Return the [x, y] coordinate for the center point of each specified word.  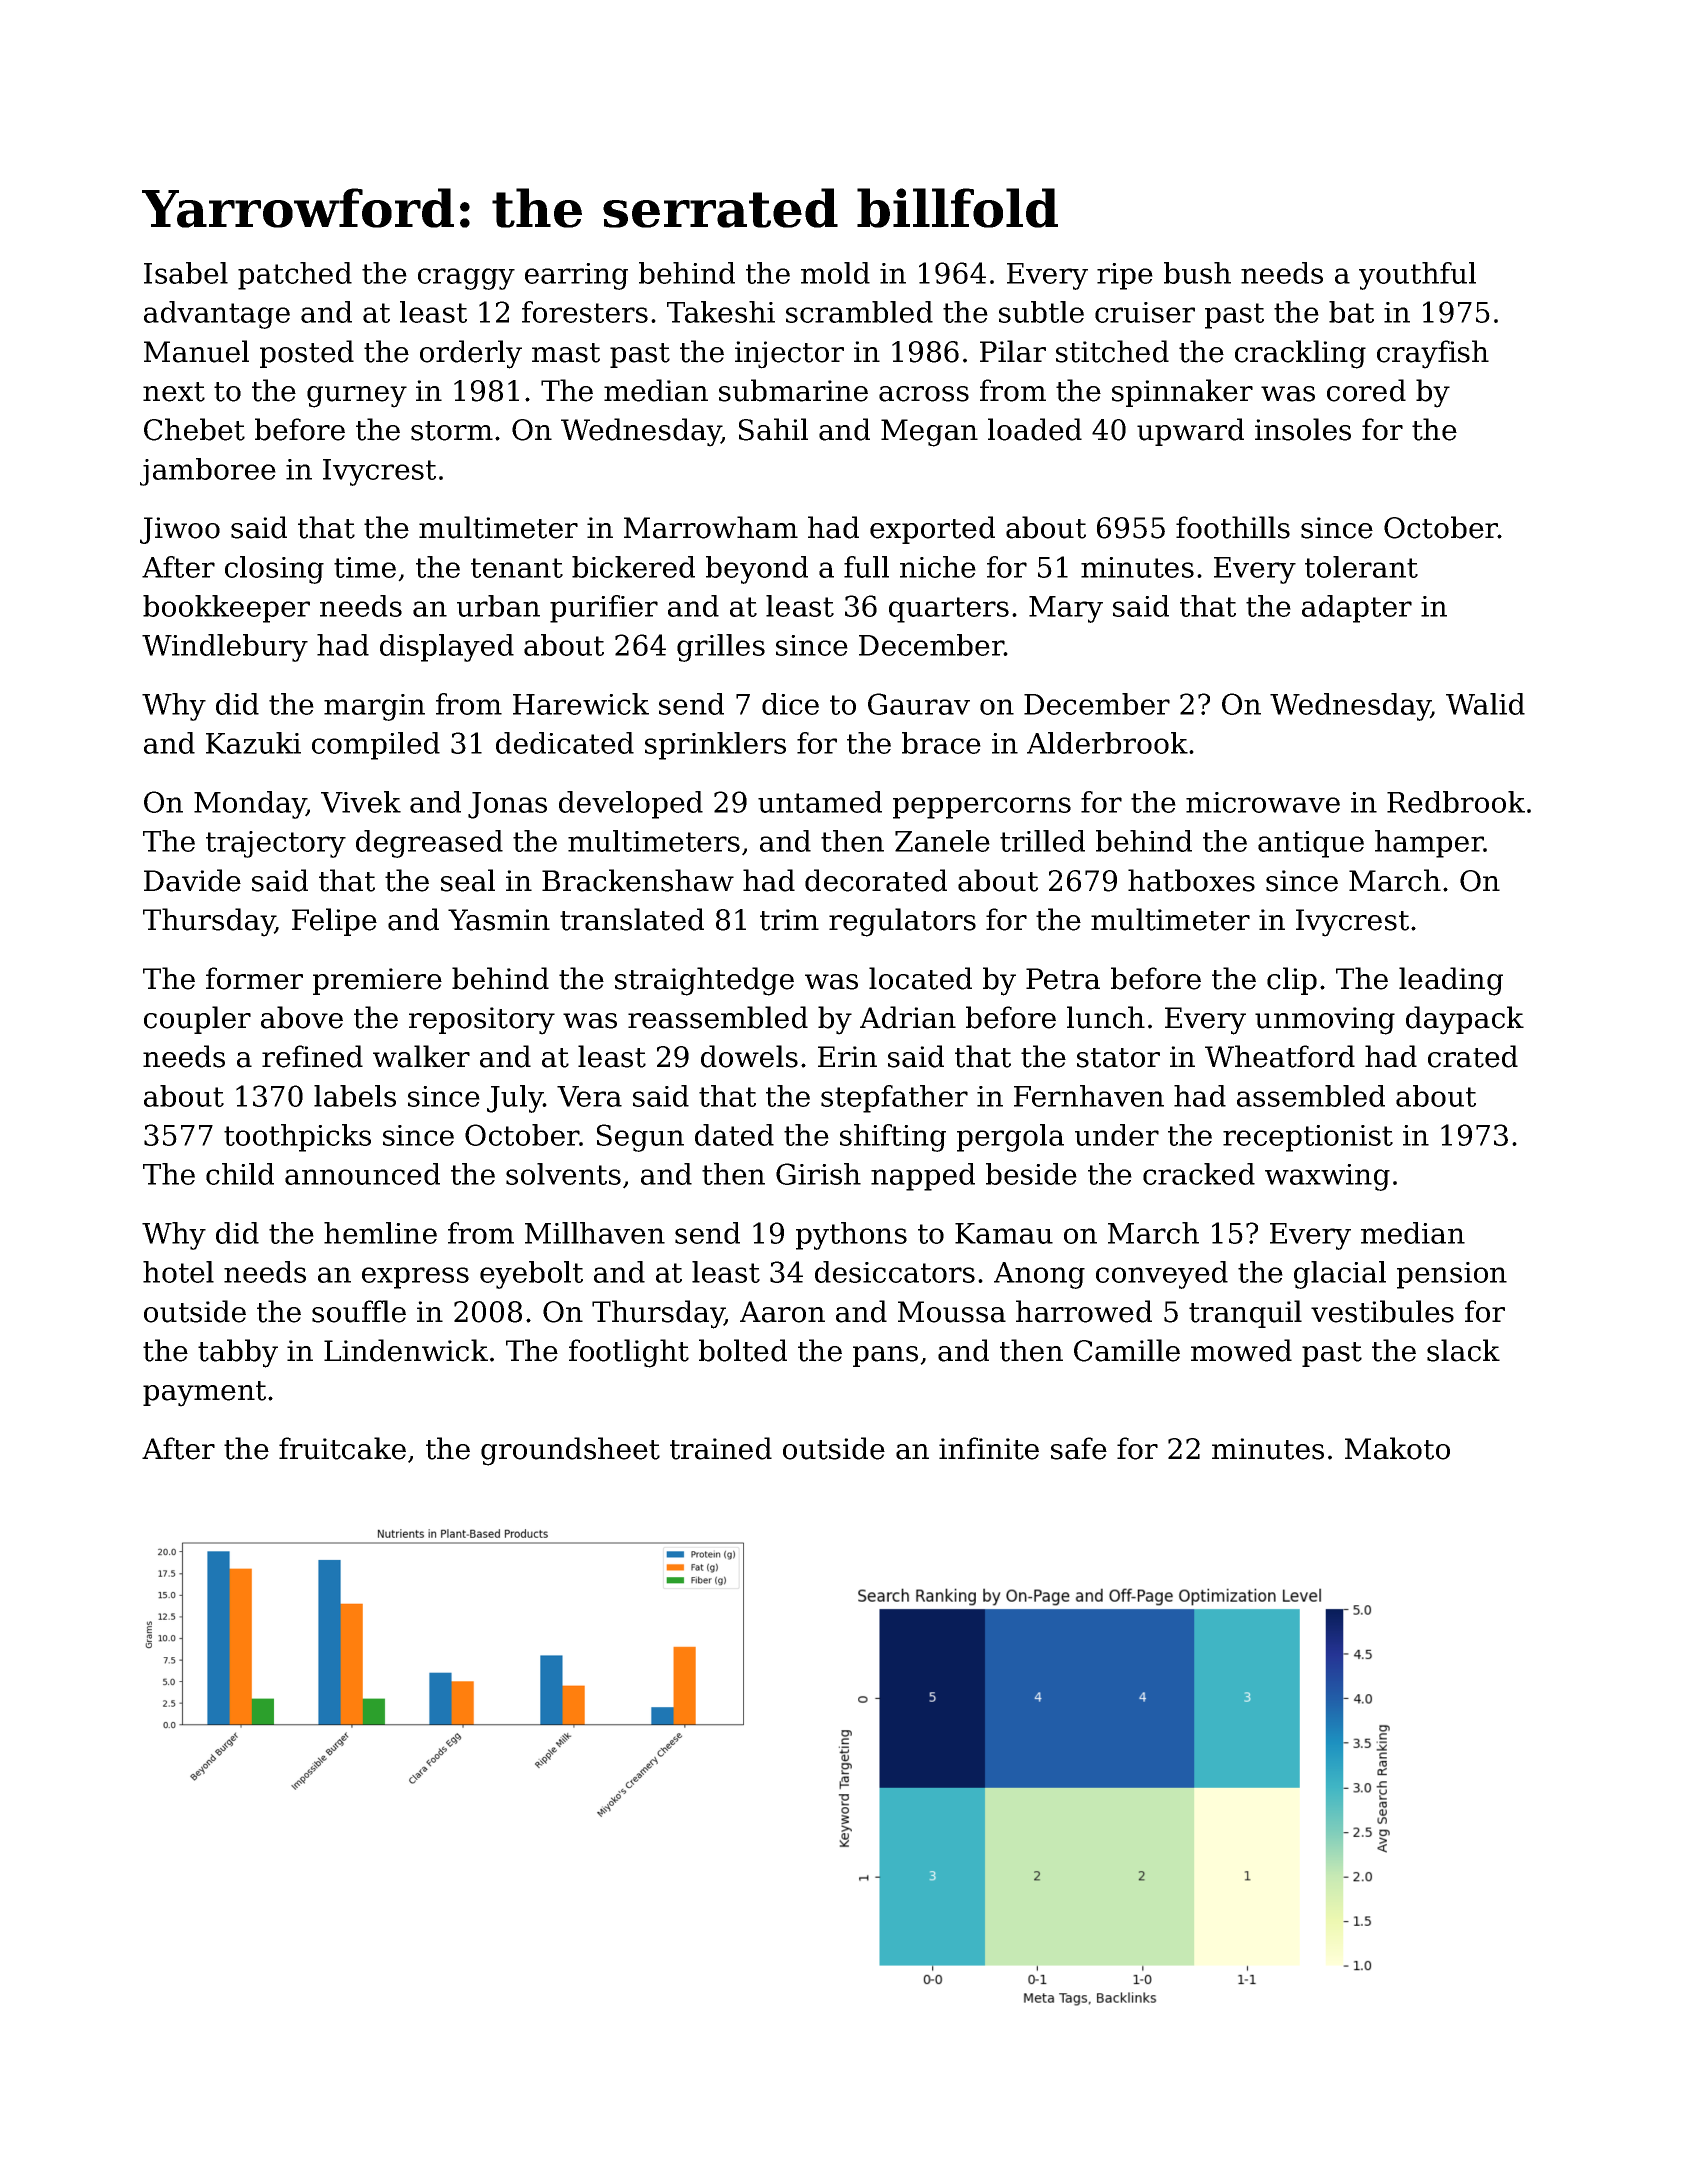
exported [932, 530]
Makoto [1397, 1448]
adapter [1357, 609]
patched [295, 276]
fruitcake [342, 1448]
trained [721, 1448]
